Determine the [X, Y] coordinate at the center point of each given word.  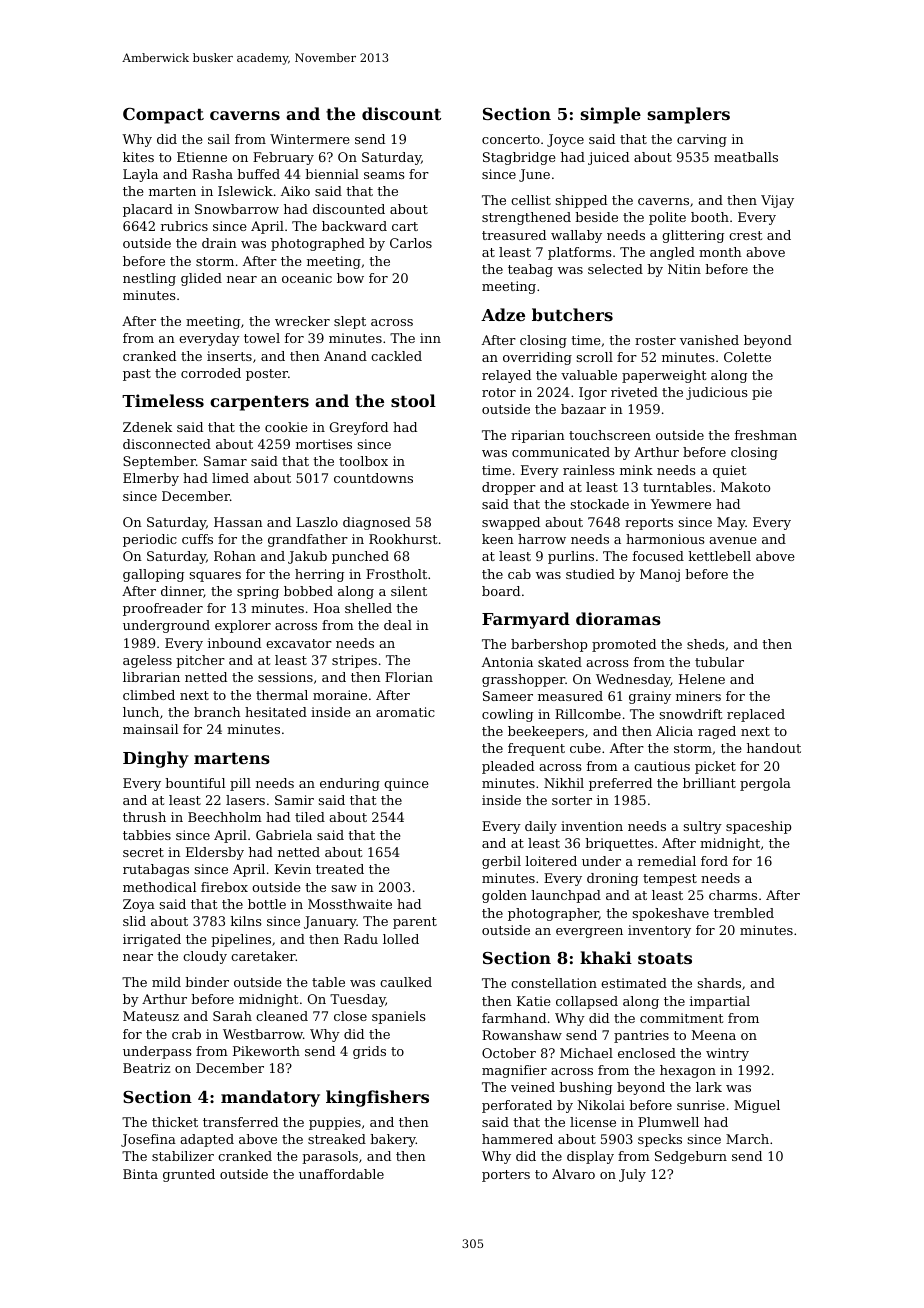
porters [506, 1176]
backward [354, 226]
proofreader [163, 609]
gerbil [501, 862]
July [632, 1175]
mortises [324, 444]
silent [409, 591]
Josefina [148, 1140]
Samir [294, 800]
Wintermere [309, 139]
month [720, 252]
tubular [719, 662]
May [731, 523]
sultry [703, 827]
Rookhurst [403, 539]
